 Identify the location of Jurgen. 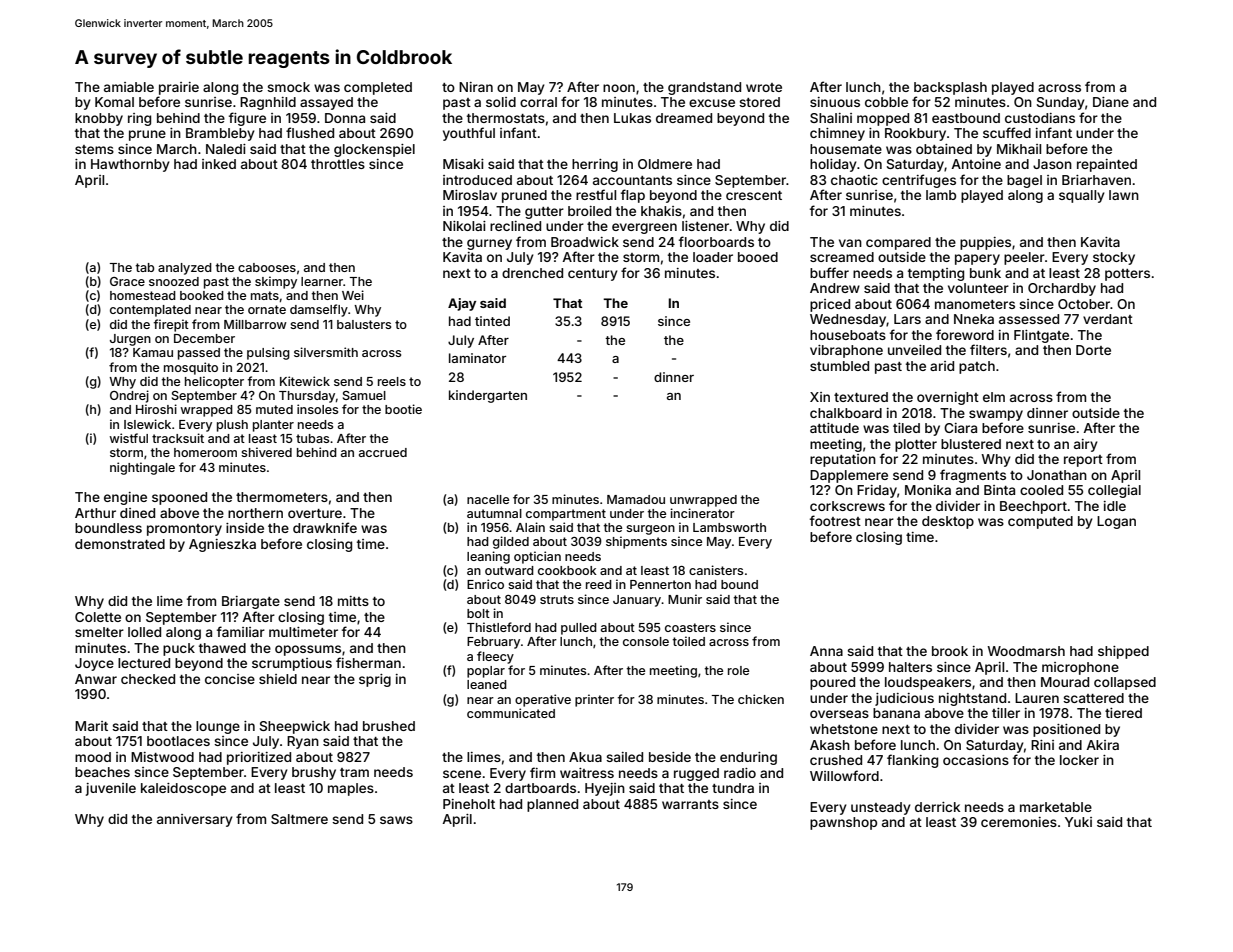
(130, 340).
